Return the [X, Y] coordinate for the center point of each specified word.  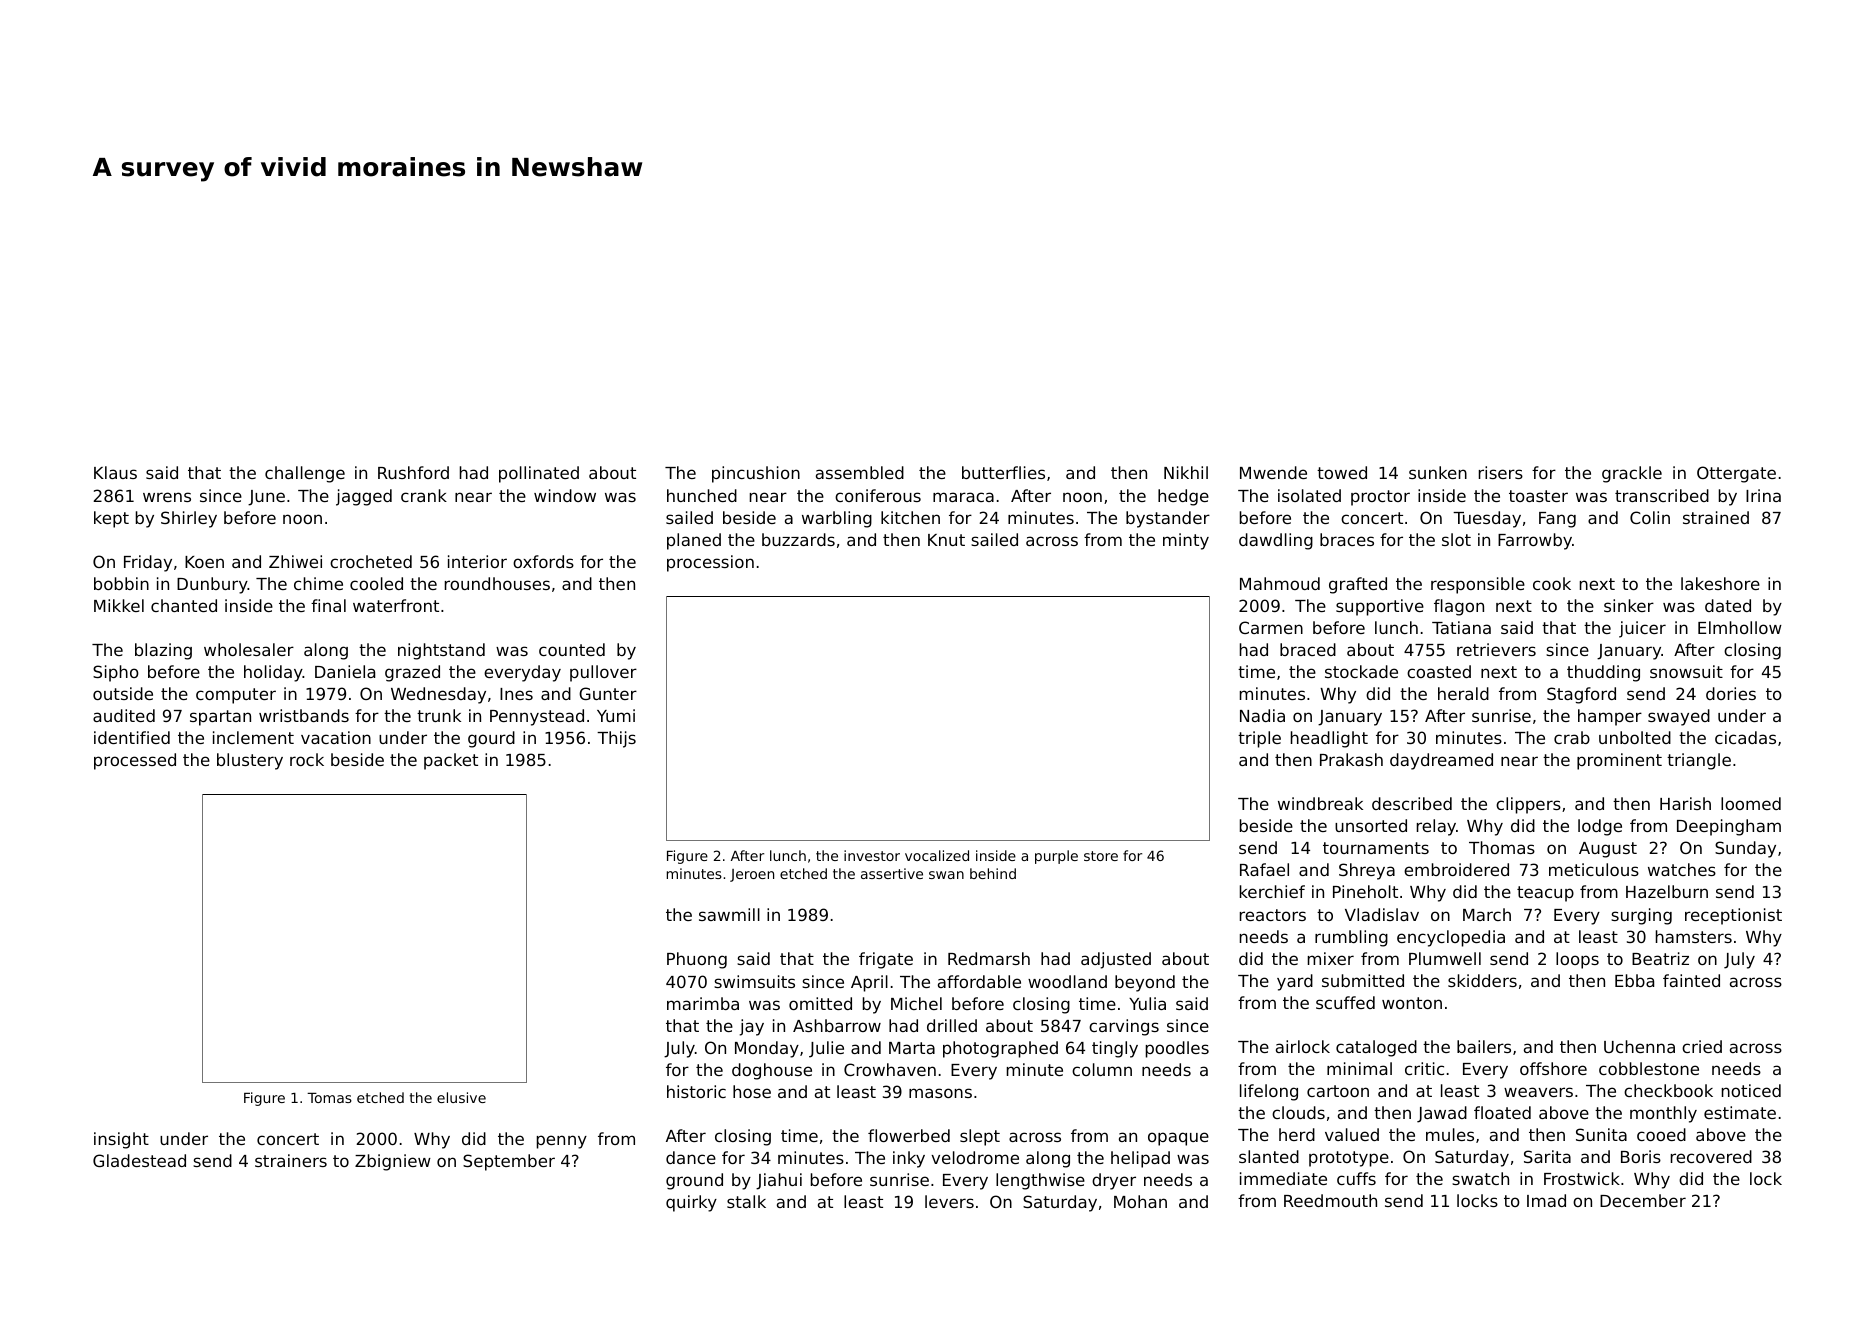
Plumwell [1445, 958]
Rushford [413, 472]
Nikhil [1186, 472]
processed [135, 761]
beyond [1145, 983]
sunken [1438, 472]
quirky [691, 1203]
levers [949, 1201]
